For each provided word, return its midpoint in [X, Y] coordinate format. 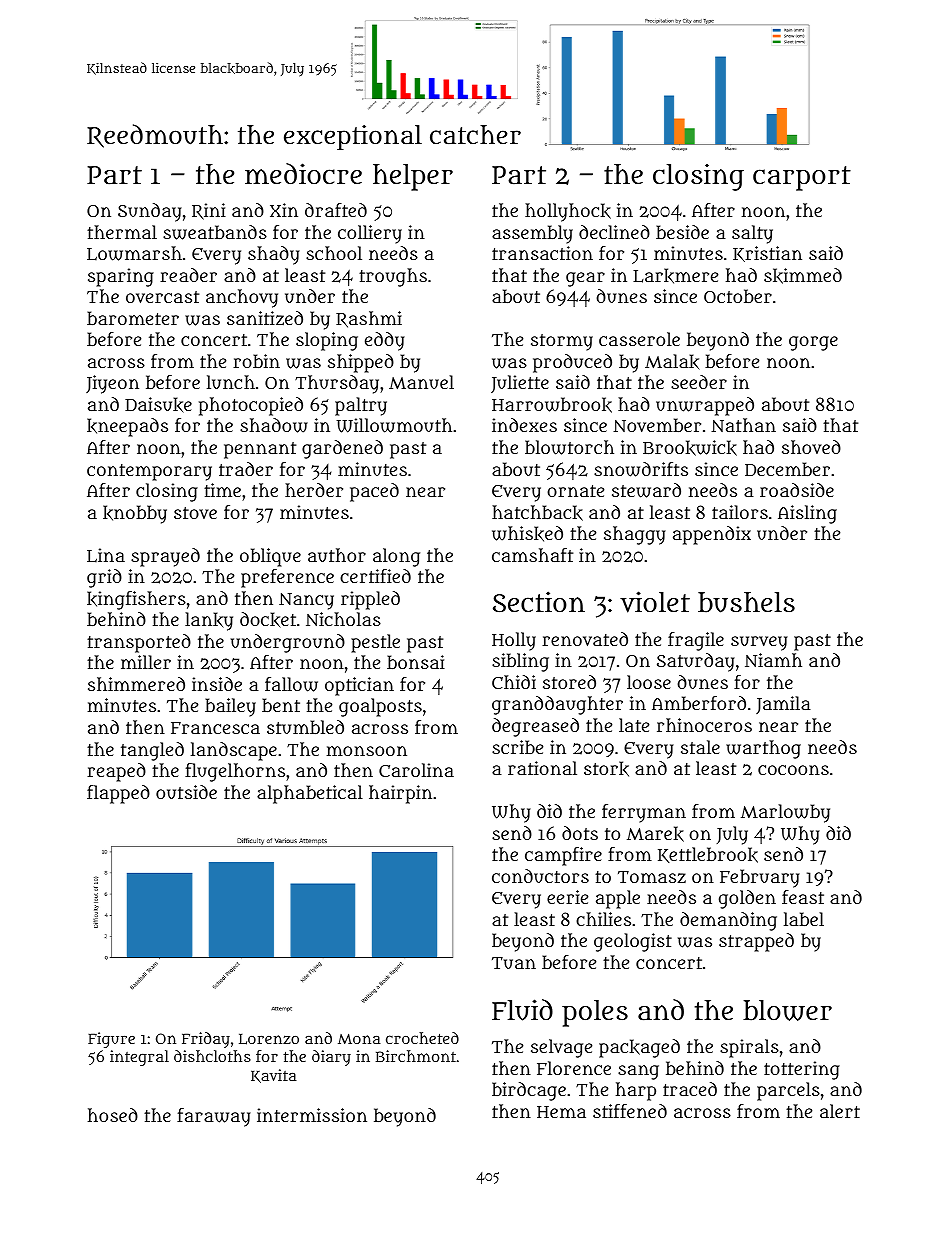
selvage [561, 1048]
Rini [209, 211]
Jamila [783, 705]
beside [682, 232]
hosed [113, 1115]
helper [413, 177]
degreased [535, 727]
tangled [152, 751]
